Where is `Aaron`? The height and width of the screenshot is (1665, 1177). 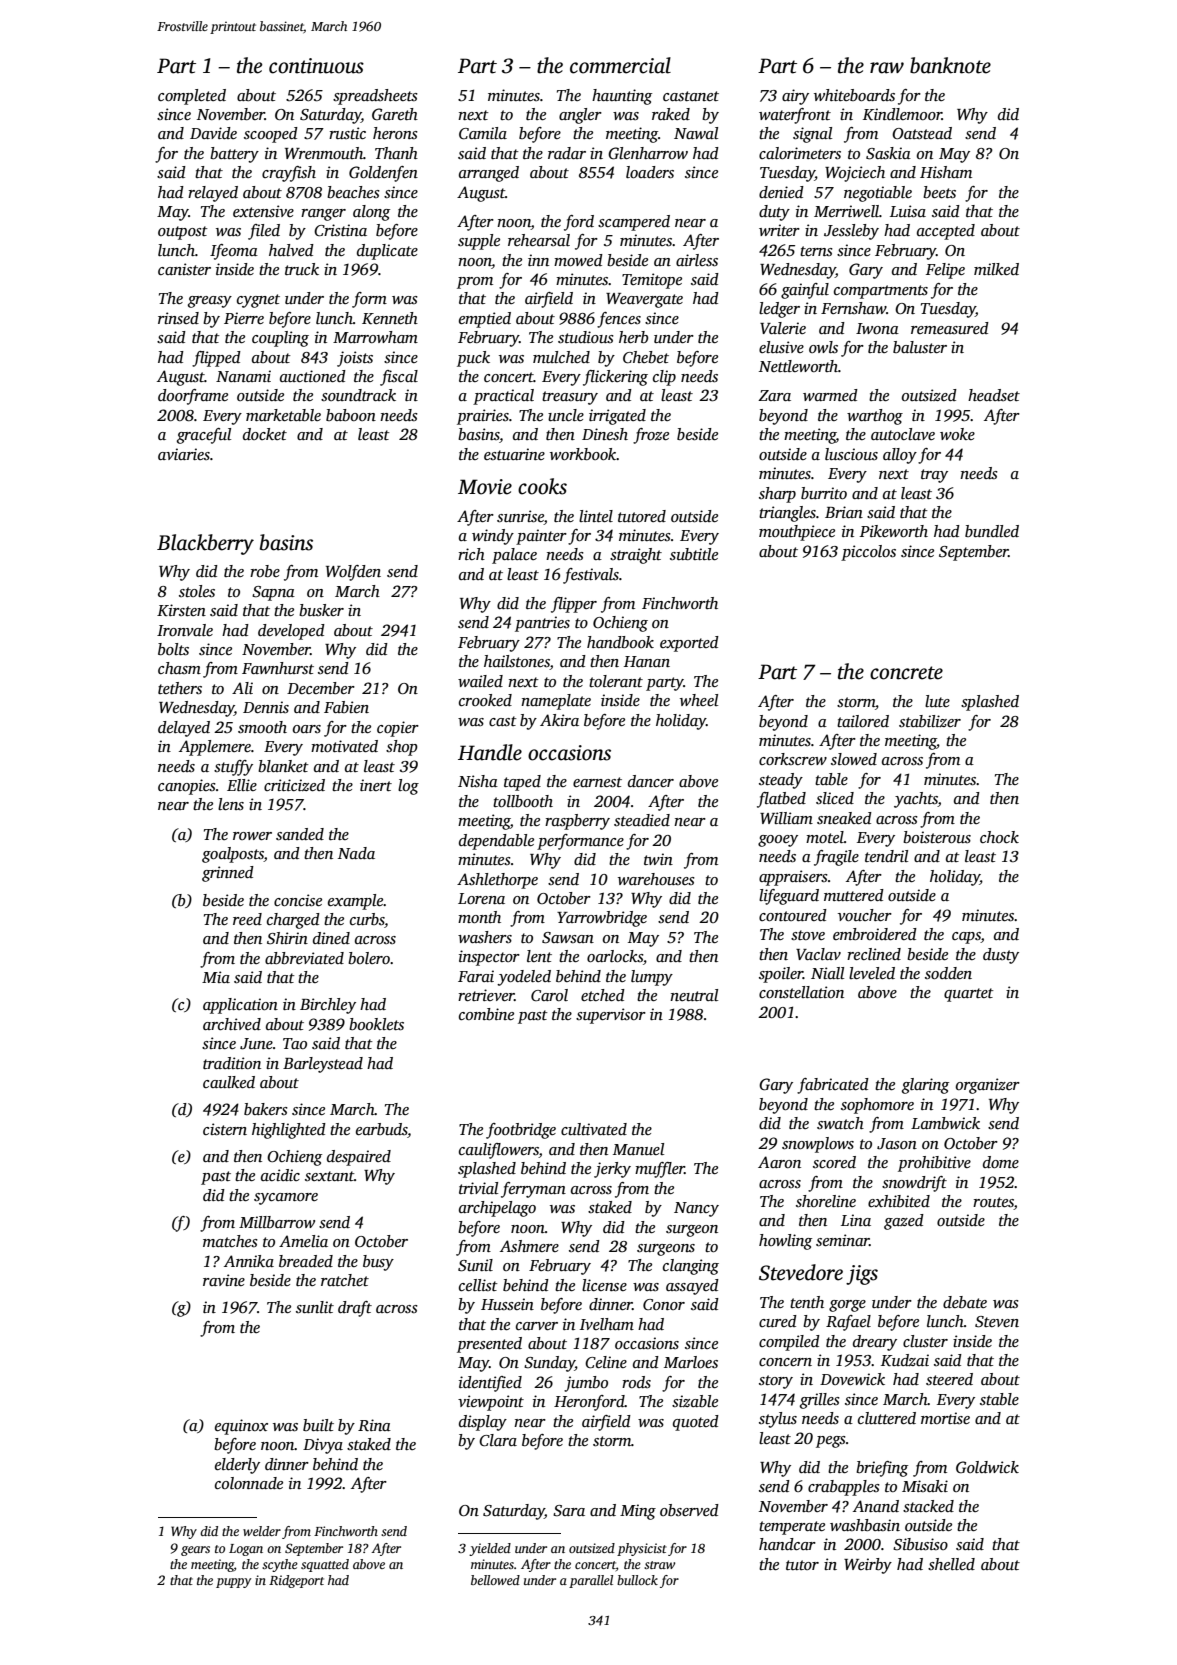
Aaron is located at coordinates (779, 1162).
